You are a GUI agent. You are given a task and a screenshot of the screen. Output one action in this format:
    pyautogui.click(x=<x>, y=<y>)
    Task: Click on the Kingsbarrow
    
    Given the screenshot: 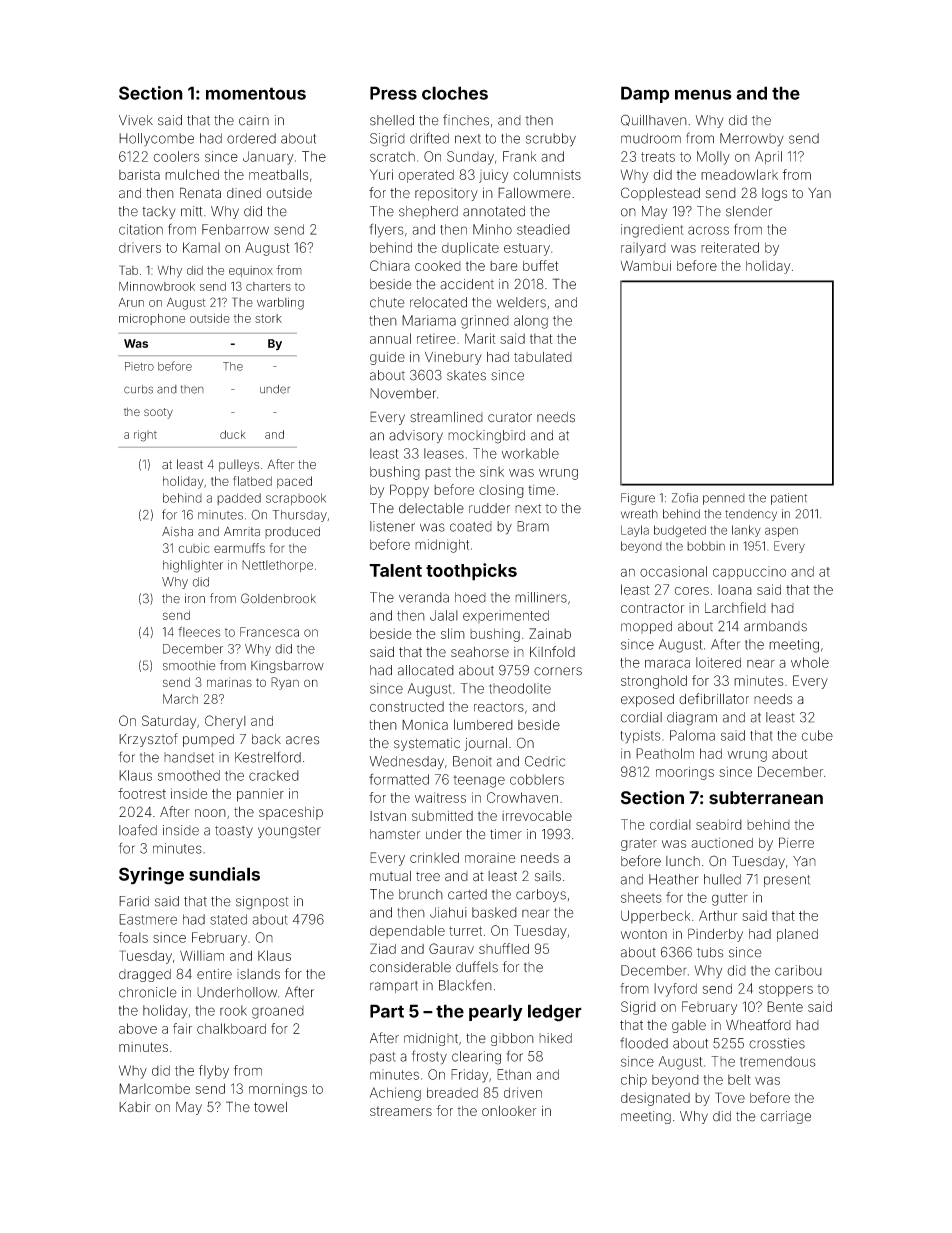 What is the action you would take?
    pyautogui.click(x=287, y=667)
